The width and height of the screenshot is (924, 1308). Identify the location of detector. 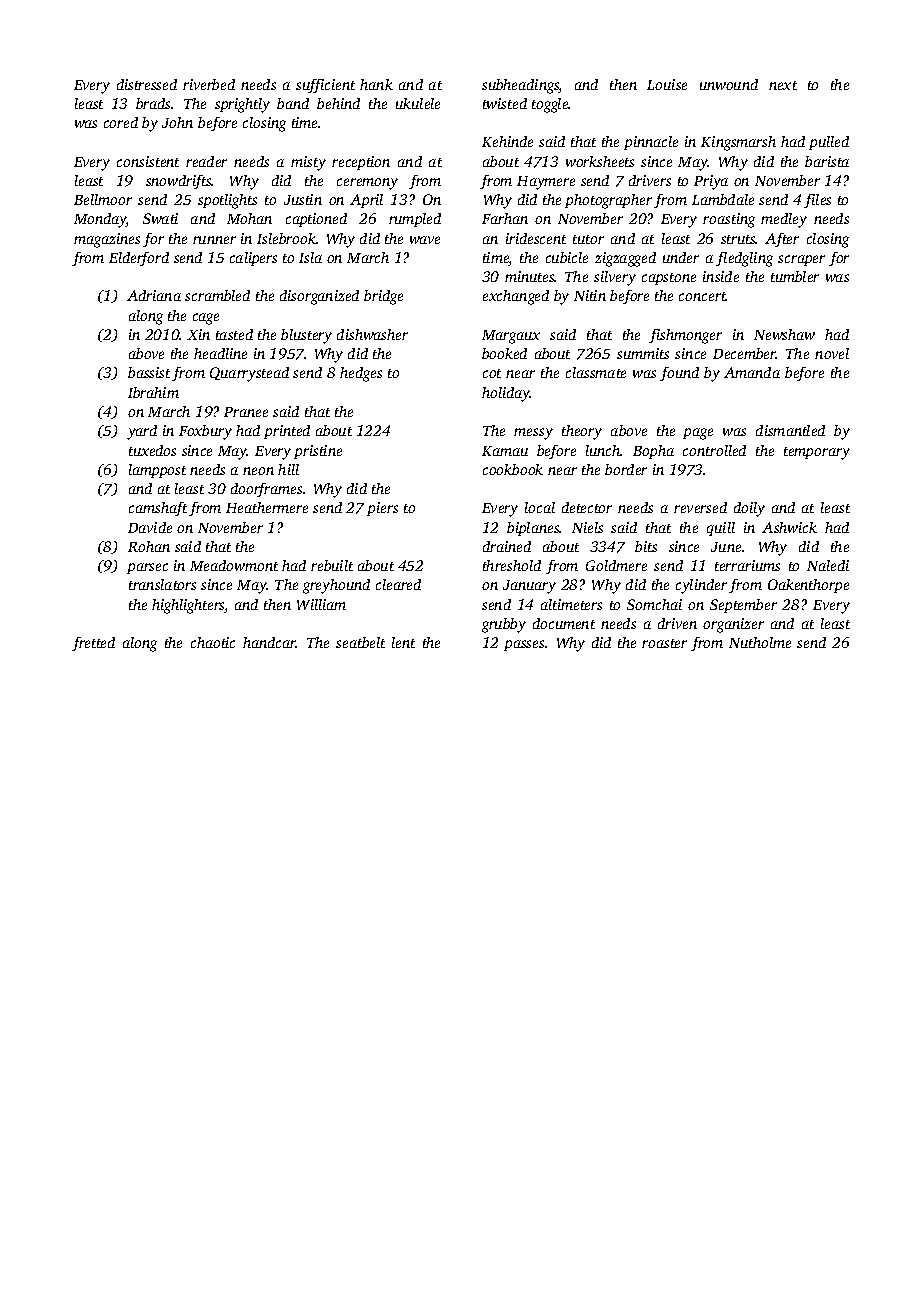
(587, 507).
